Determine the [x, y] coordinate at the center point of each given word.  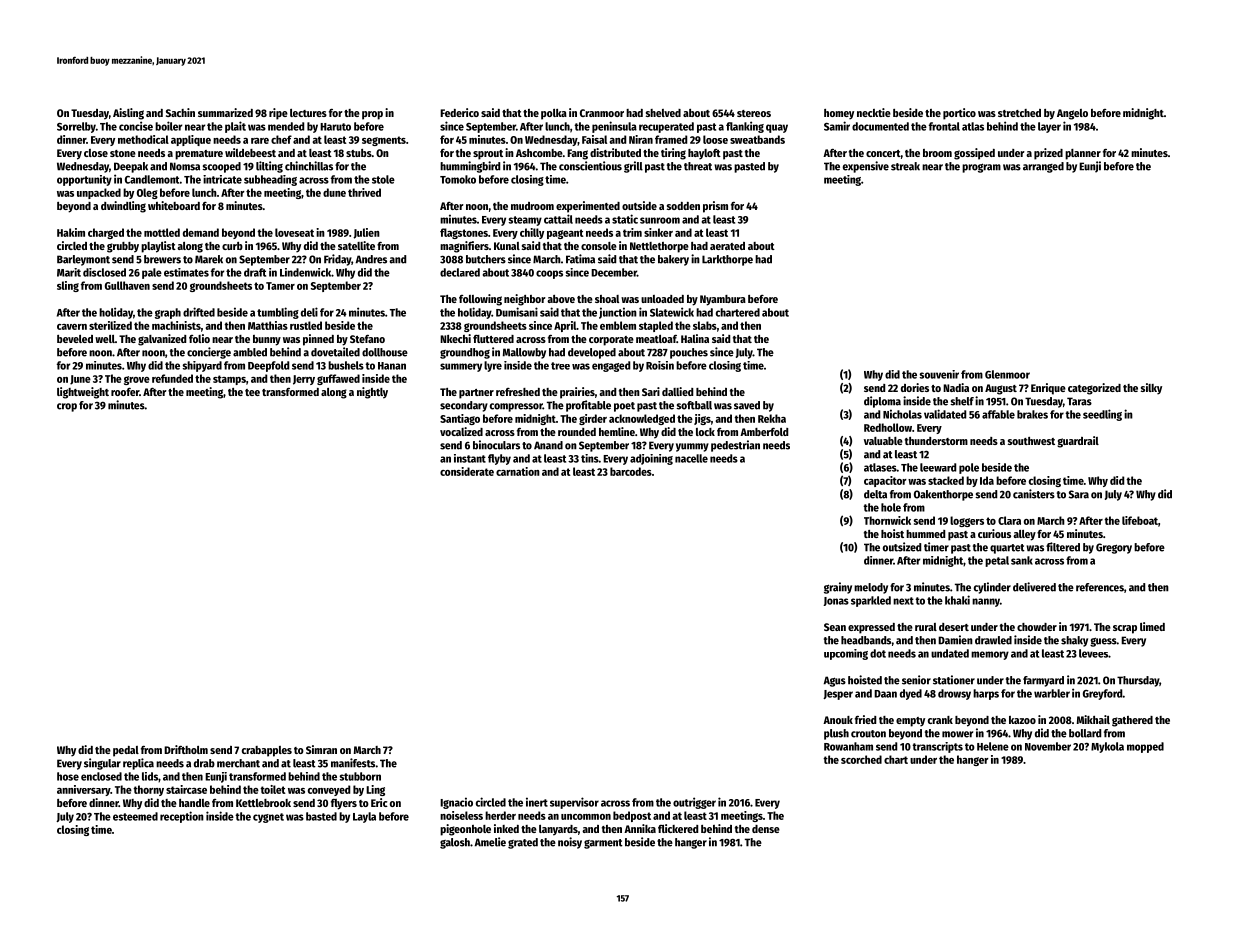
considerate [467, 471]
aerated [727, 246]
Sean [835, 627]
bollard [1085, 733]
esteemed [135, 816]
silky [1151, 389]
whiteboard [174, 205]
